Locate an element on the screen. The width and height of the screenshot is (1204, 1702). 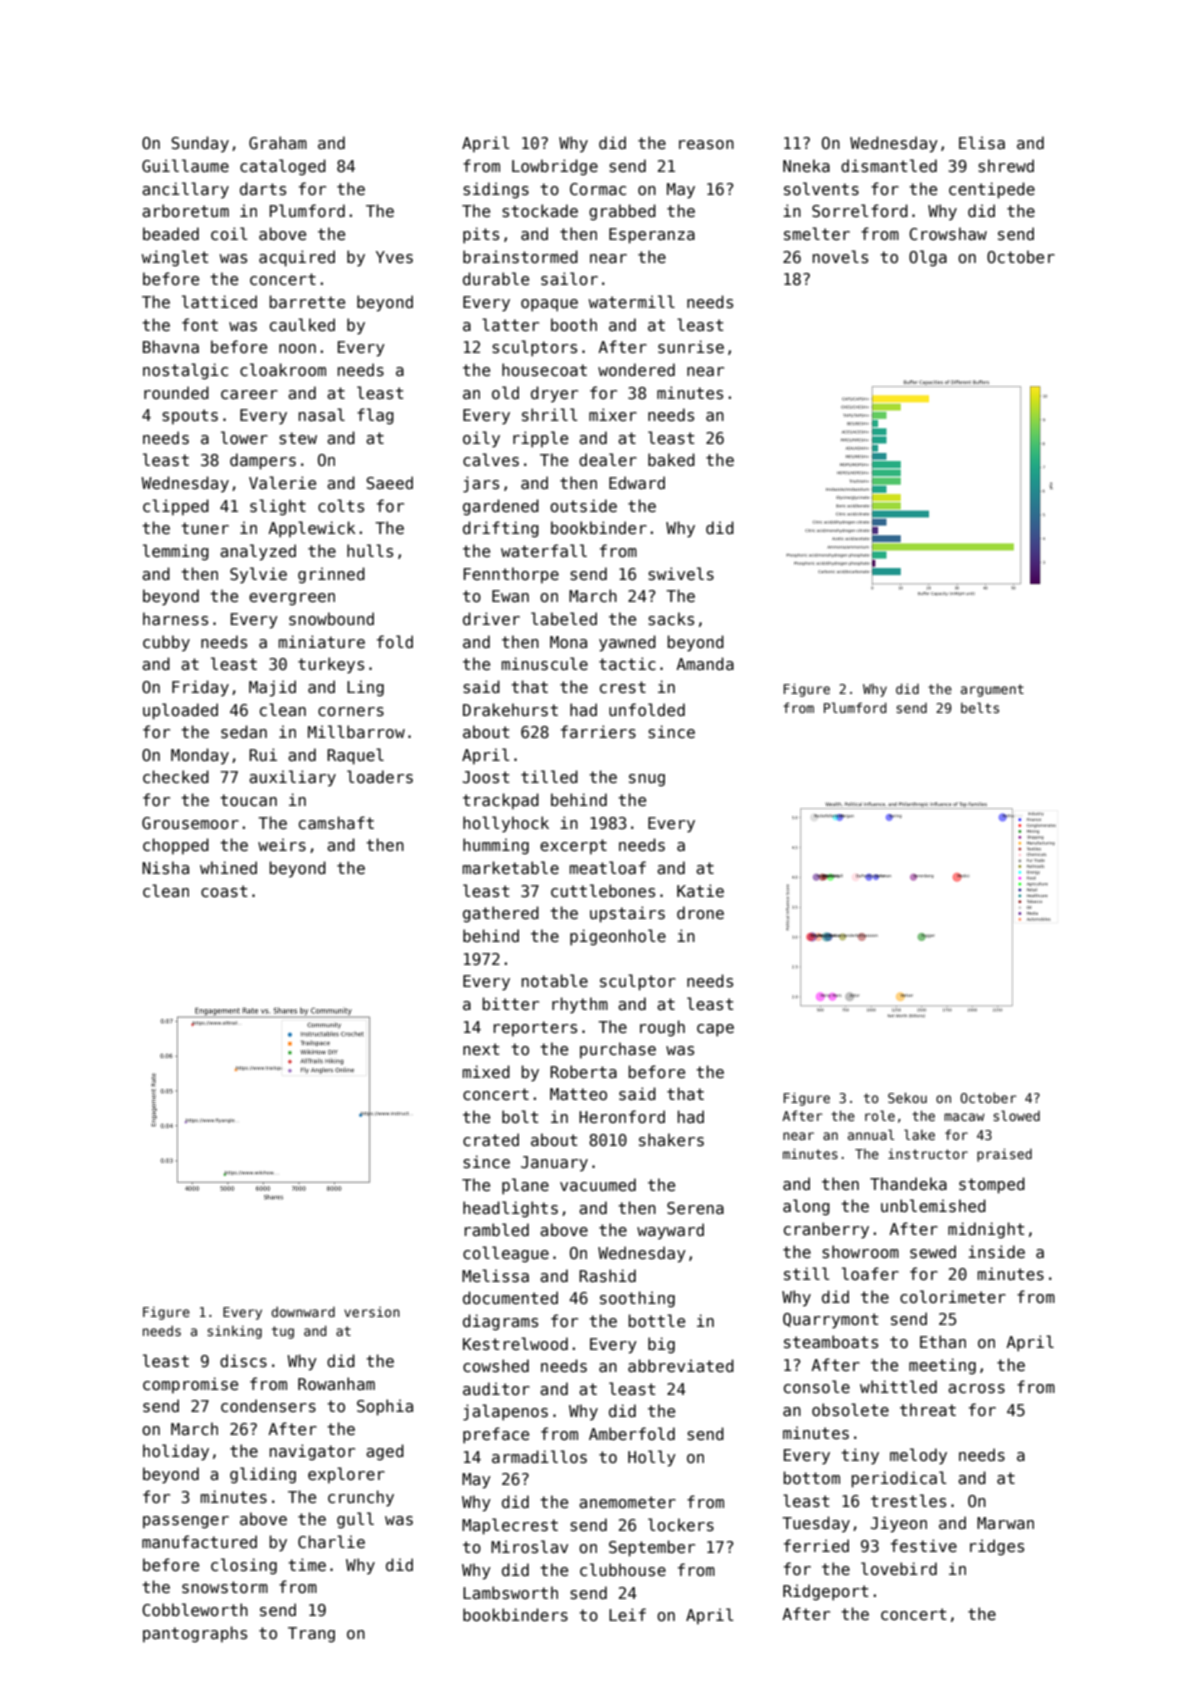
sedan is located at coordinates (244, 732).
